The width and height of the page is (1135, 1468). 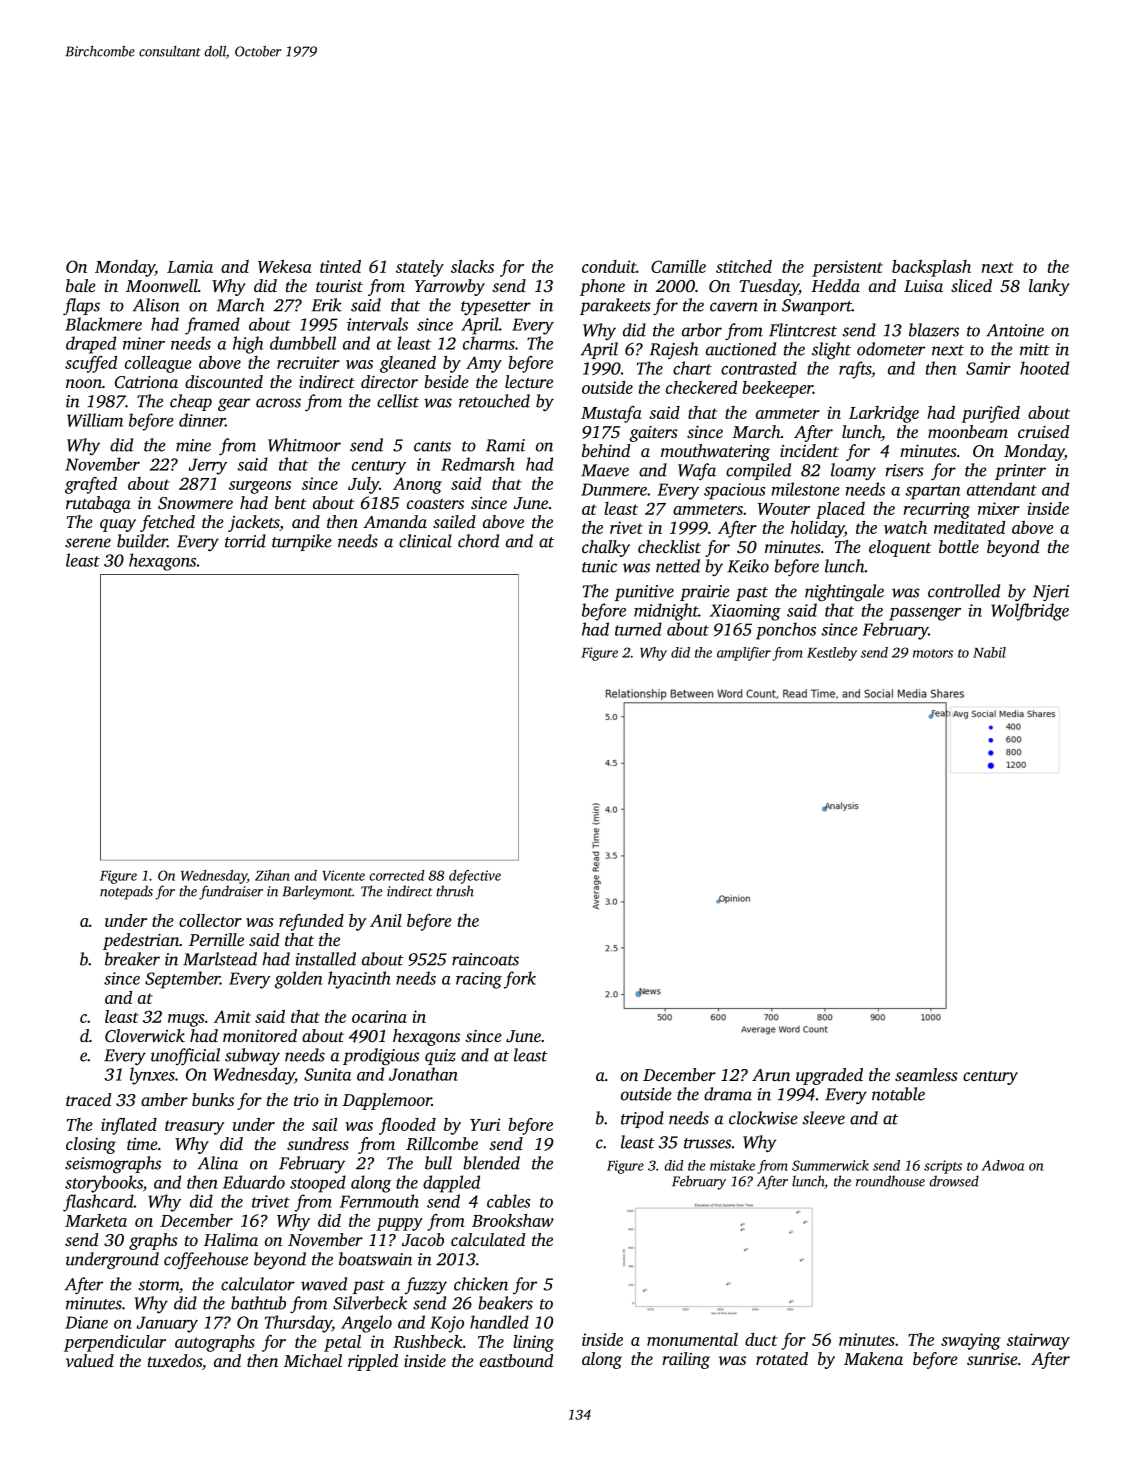 I want to click on Michael, so click(x=313, y=1360).
